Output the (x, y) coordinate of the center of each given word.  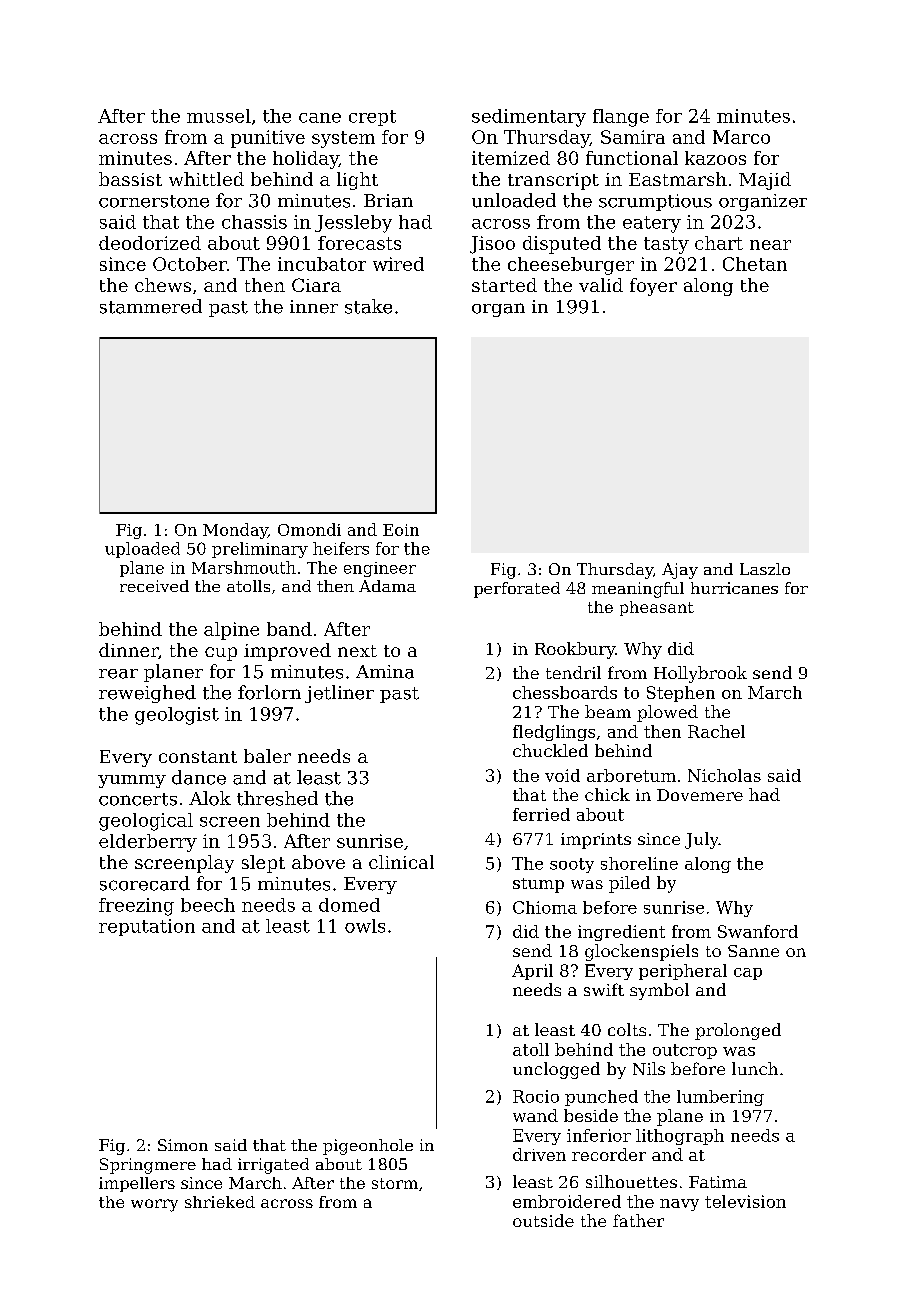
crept (372, 118)
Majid (765, 181)
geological (146, 822)
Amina (385, 672)
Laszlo (765, 569)
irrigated (273, 1166)
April (532, 972)
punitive (268, 139)
